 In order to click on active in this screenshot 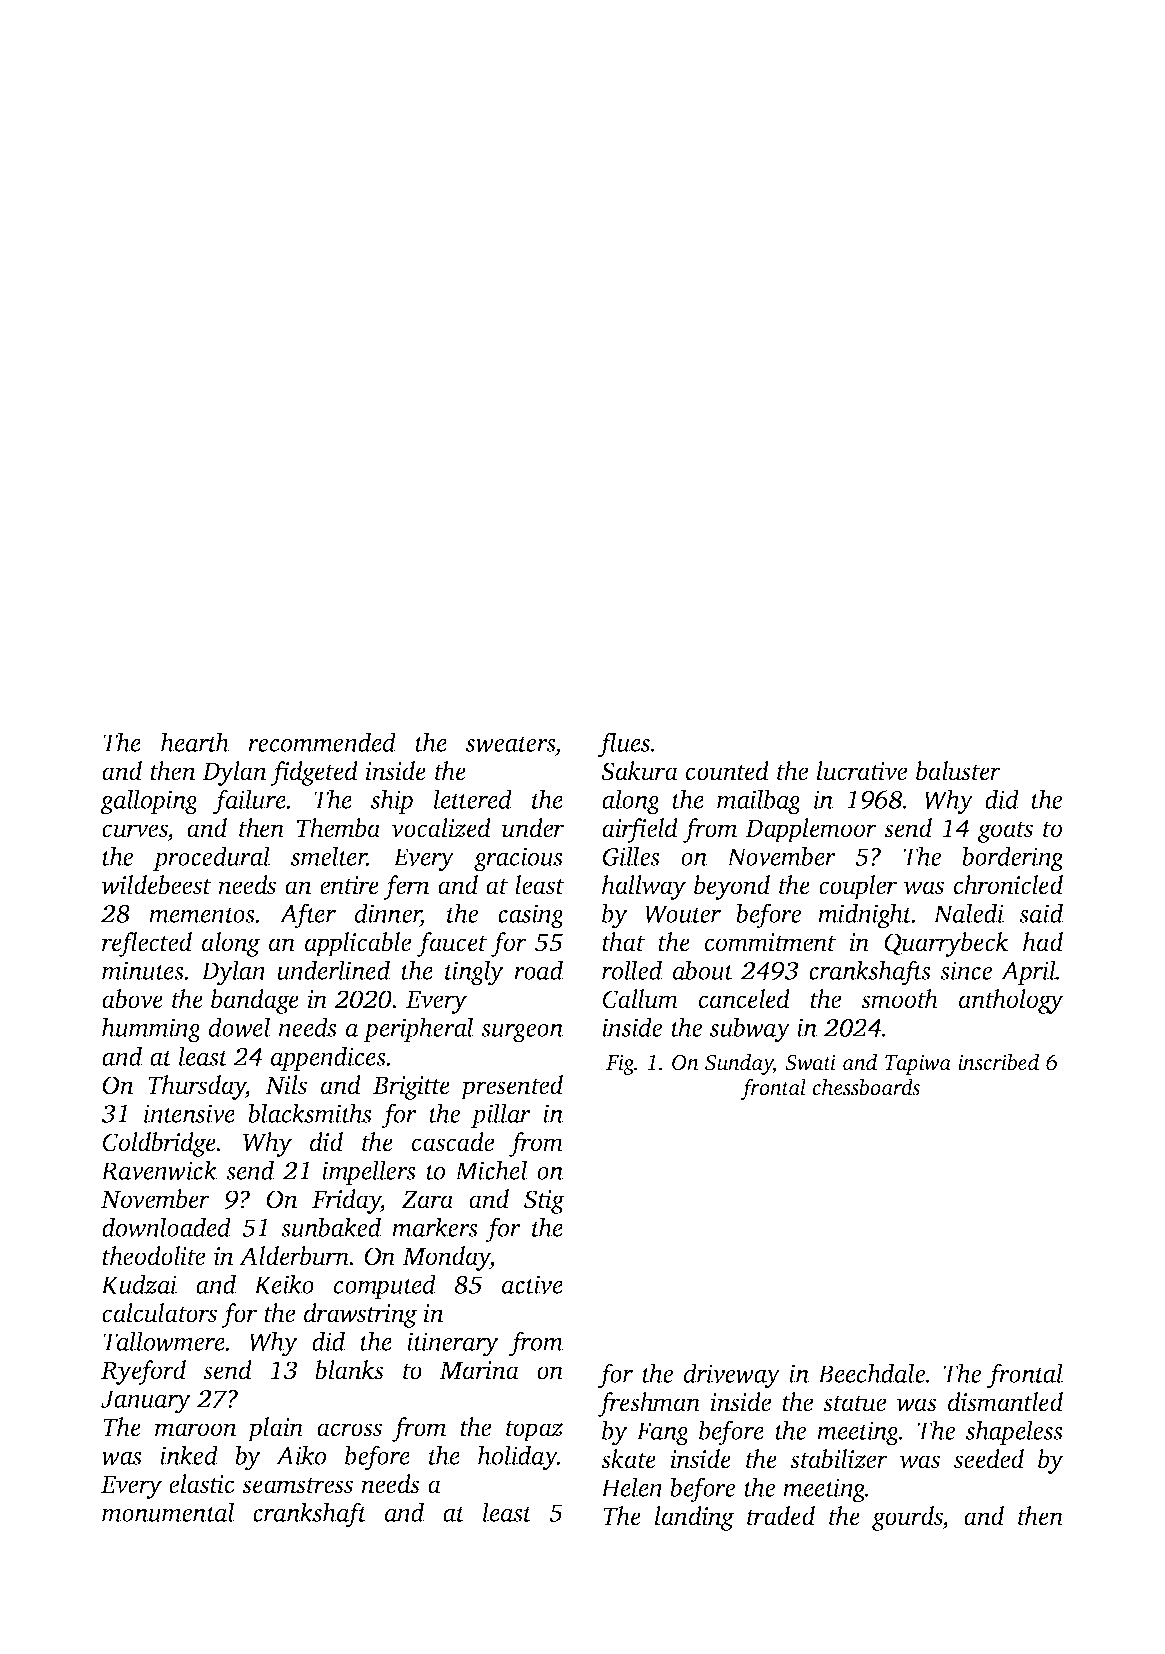, I will do `click(532, 1284)`.
